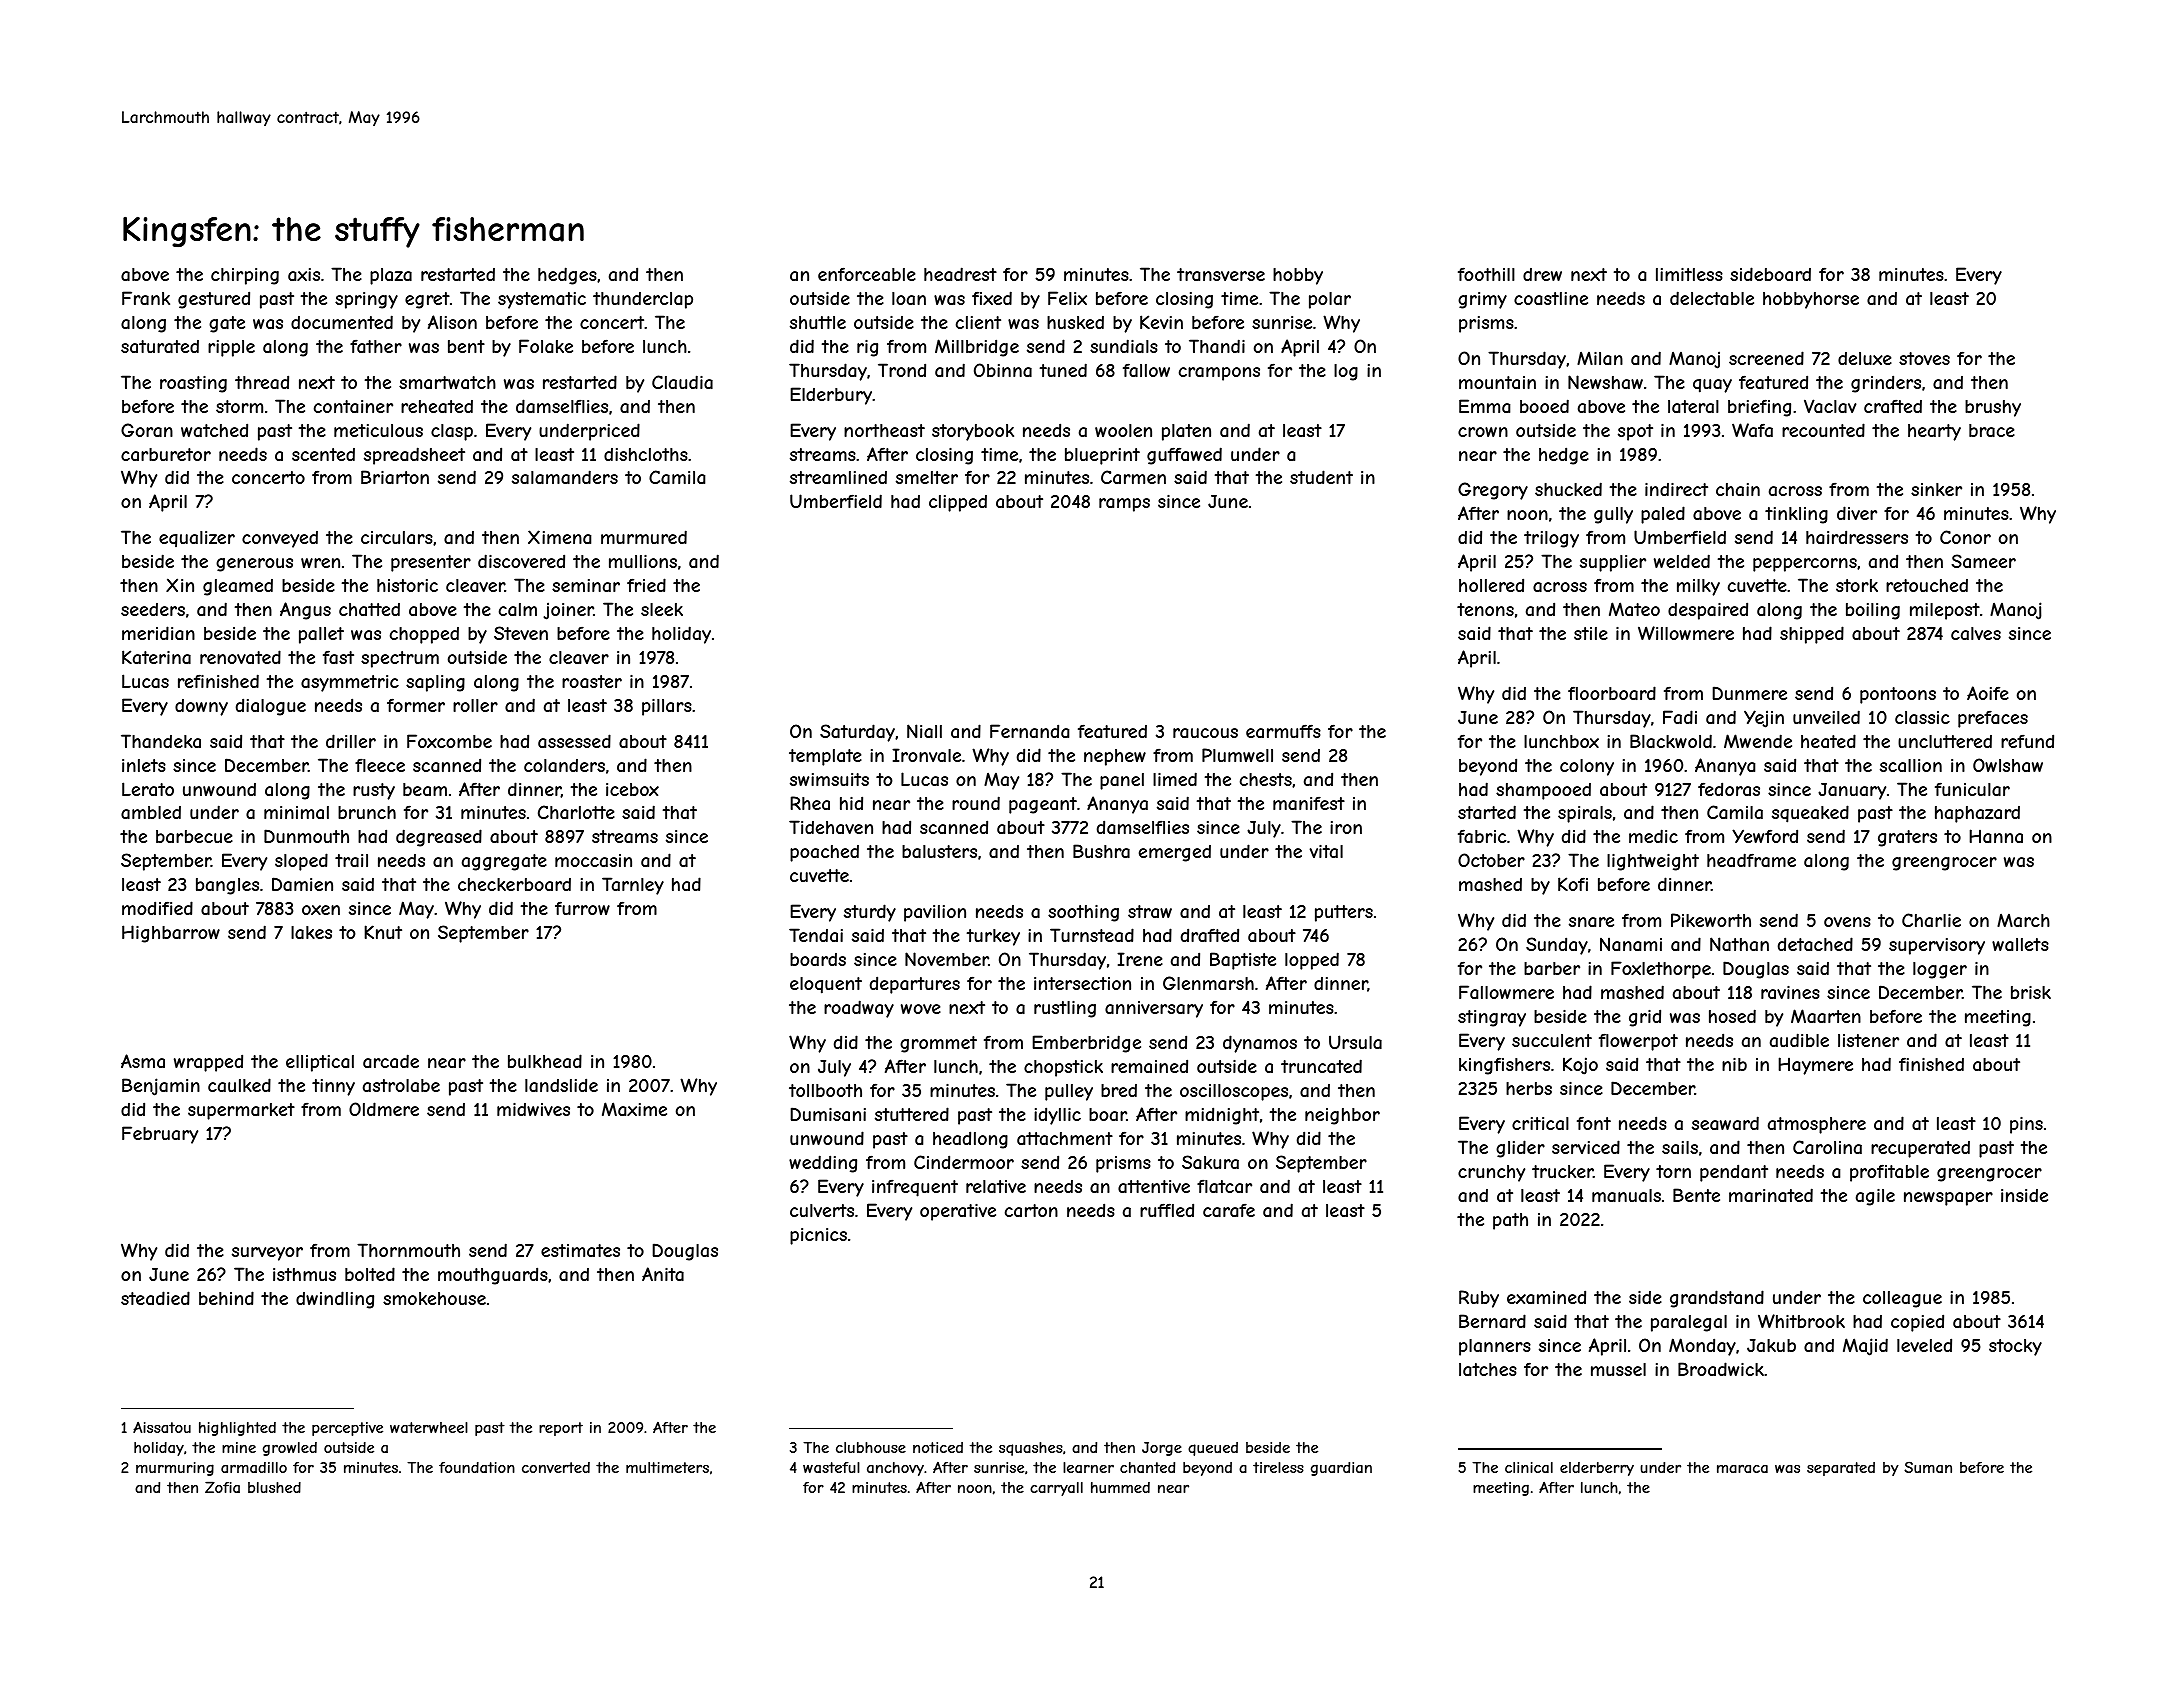 The image size is (2178, 1683). Describe the element at coordinates (646, 454) in the screenshot. I see `dishcloths` at that location.
